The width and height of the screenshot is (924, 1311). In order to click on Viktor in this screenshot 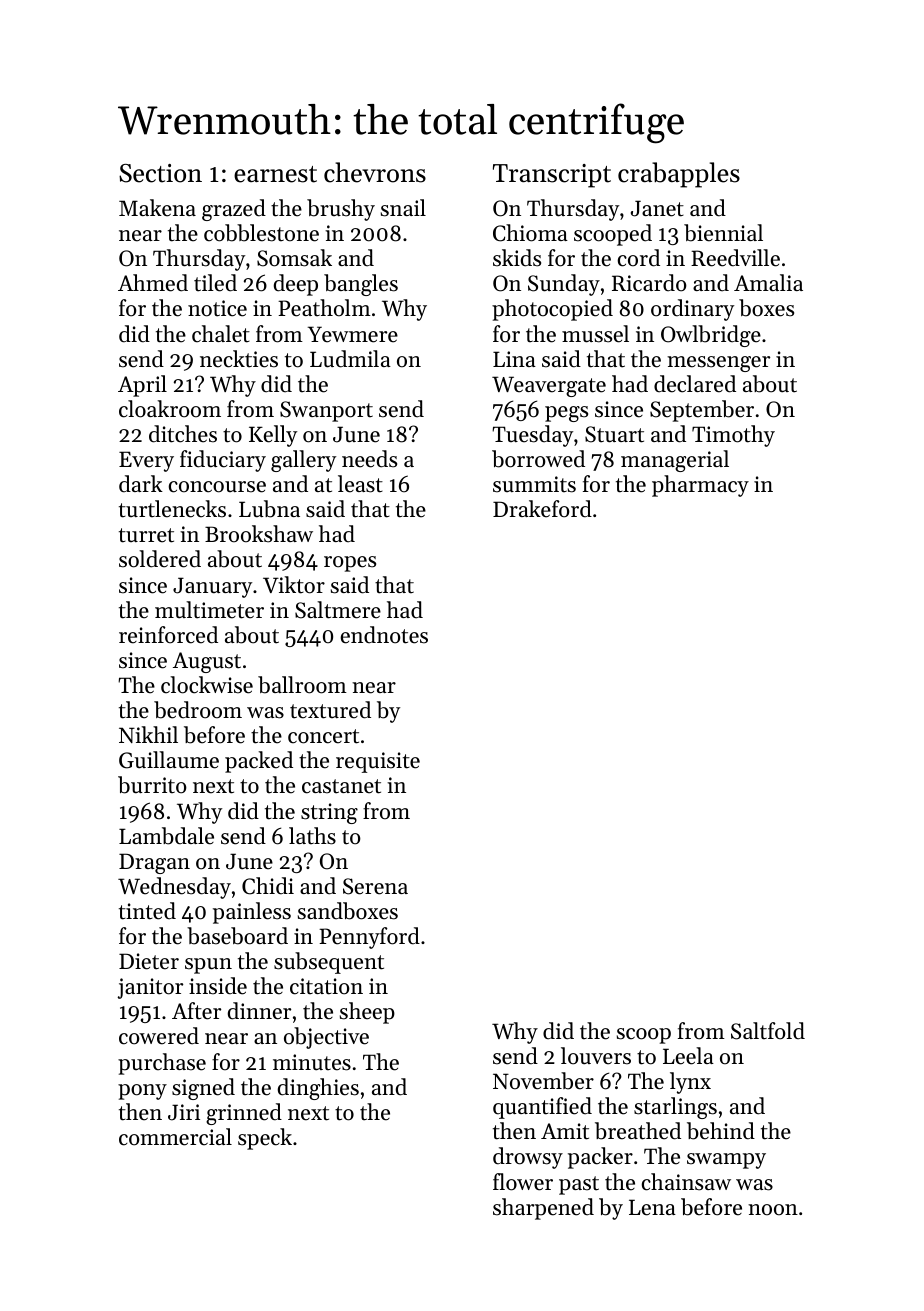, I will do `click(294, 585)`.
